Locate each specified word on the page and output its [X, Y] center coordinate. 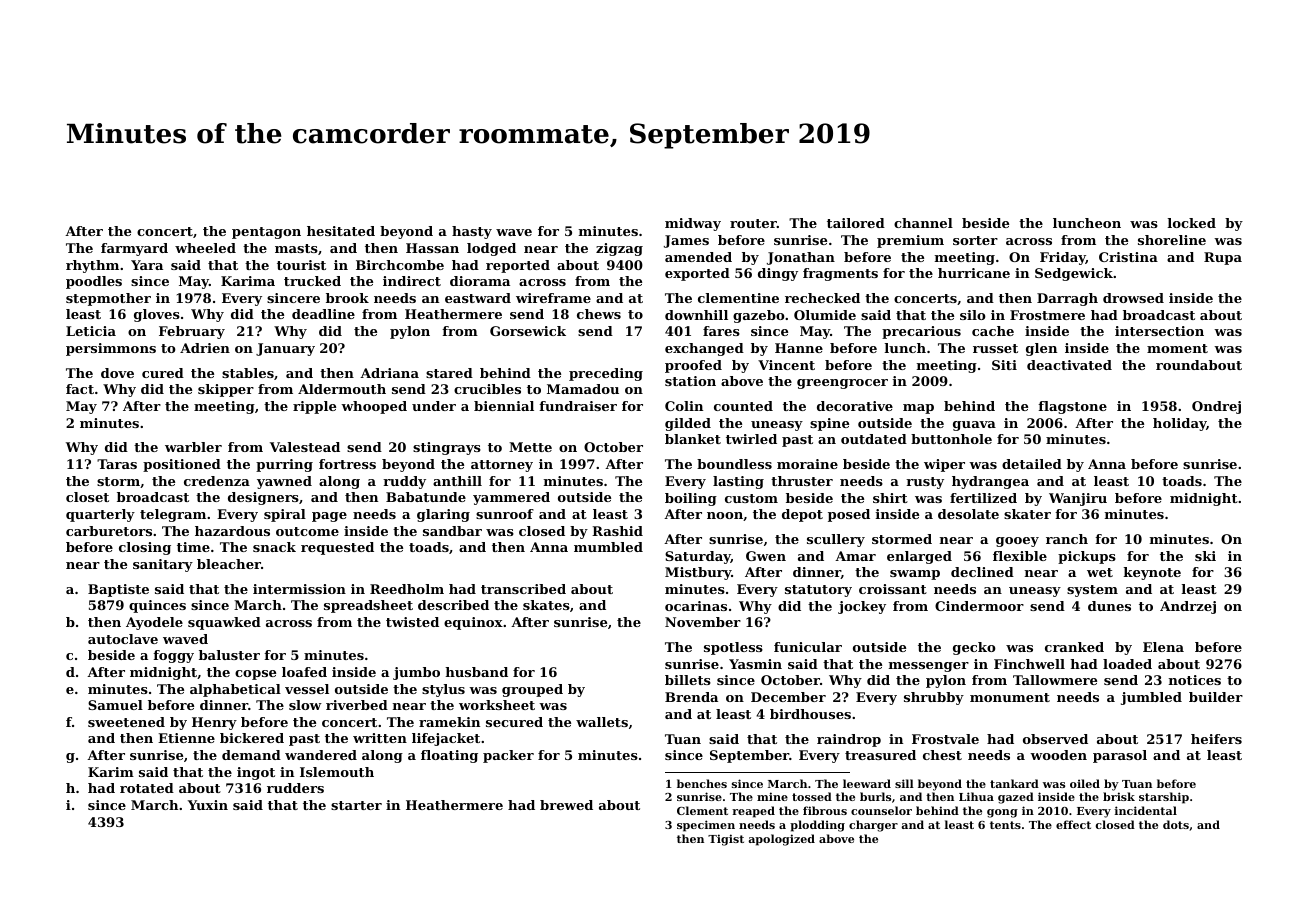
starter [356, 805]
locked [1192, 223]
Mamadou [583, 389]
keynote [1152, 573]
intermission [299, 589]
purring [284, 465]
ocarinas [696, 606]
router [753, 223]
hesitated [341, 231]
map [918, 409]
